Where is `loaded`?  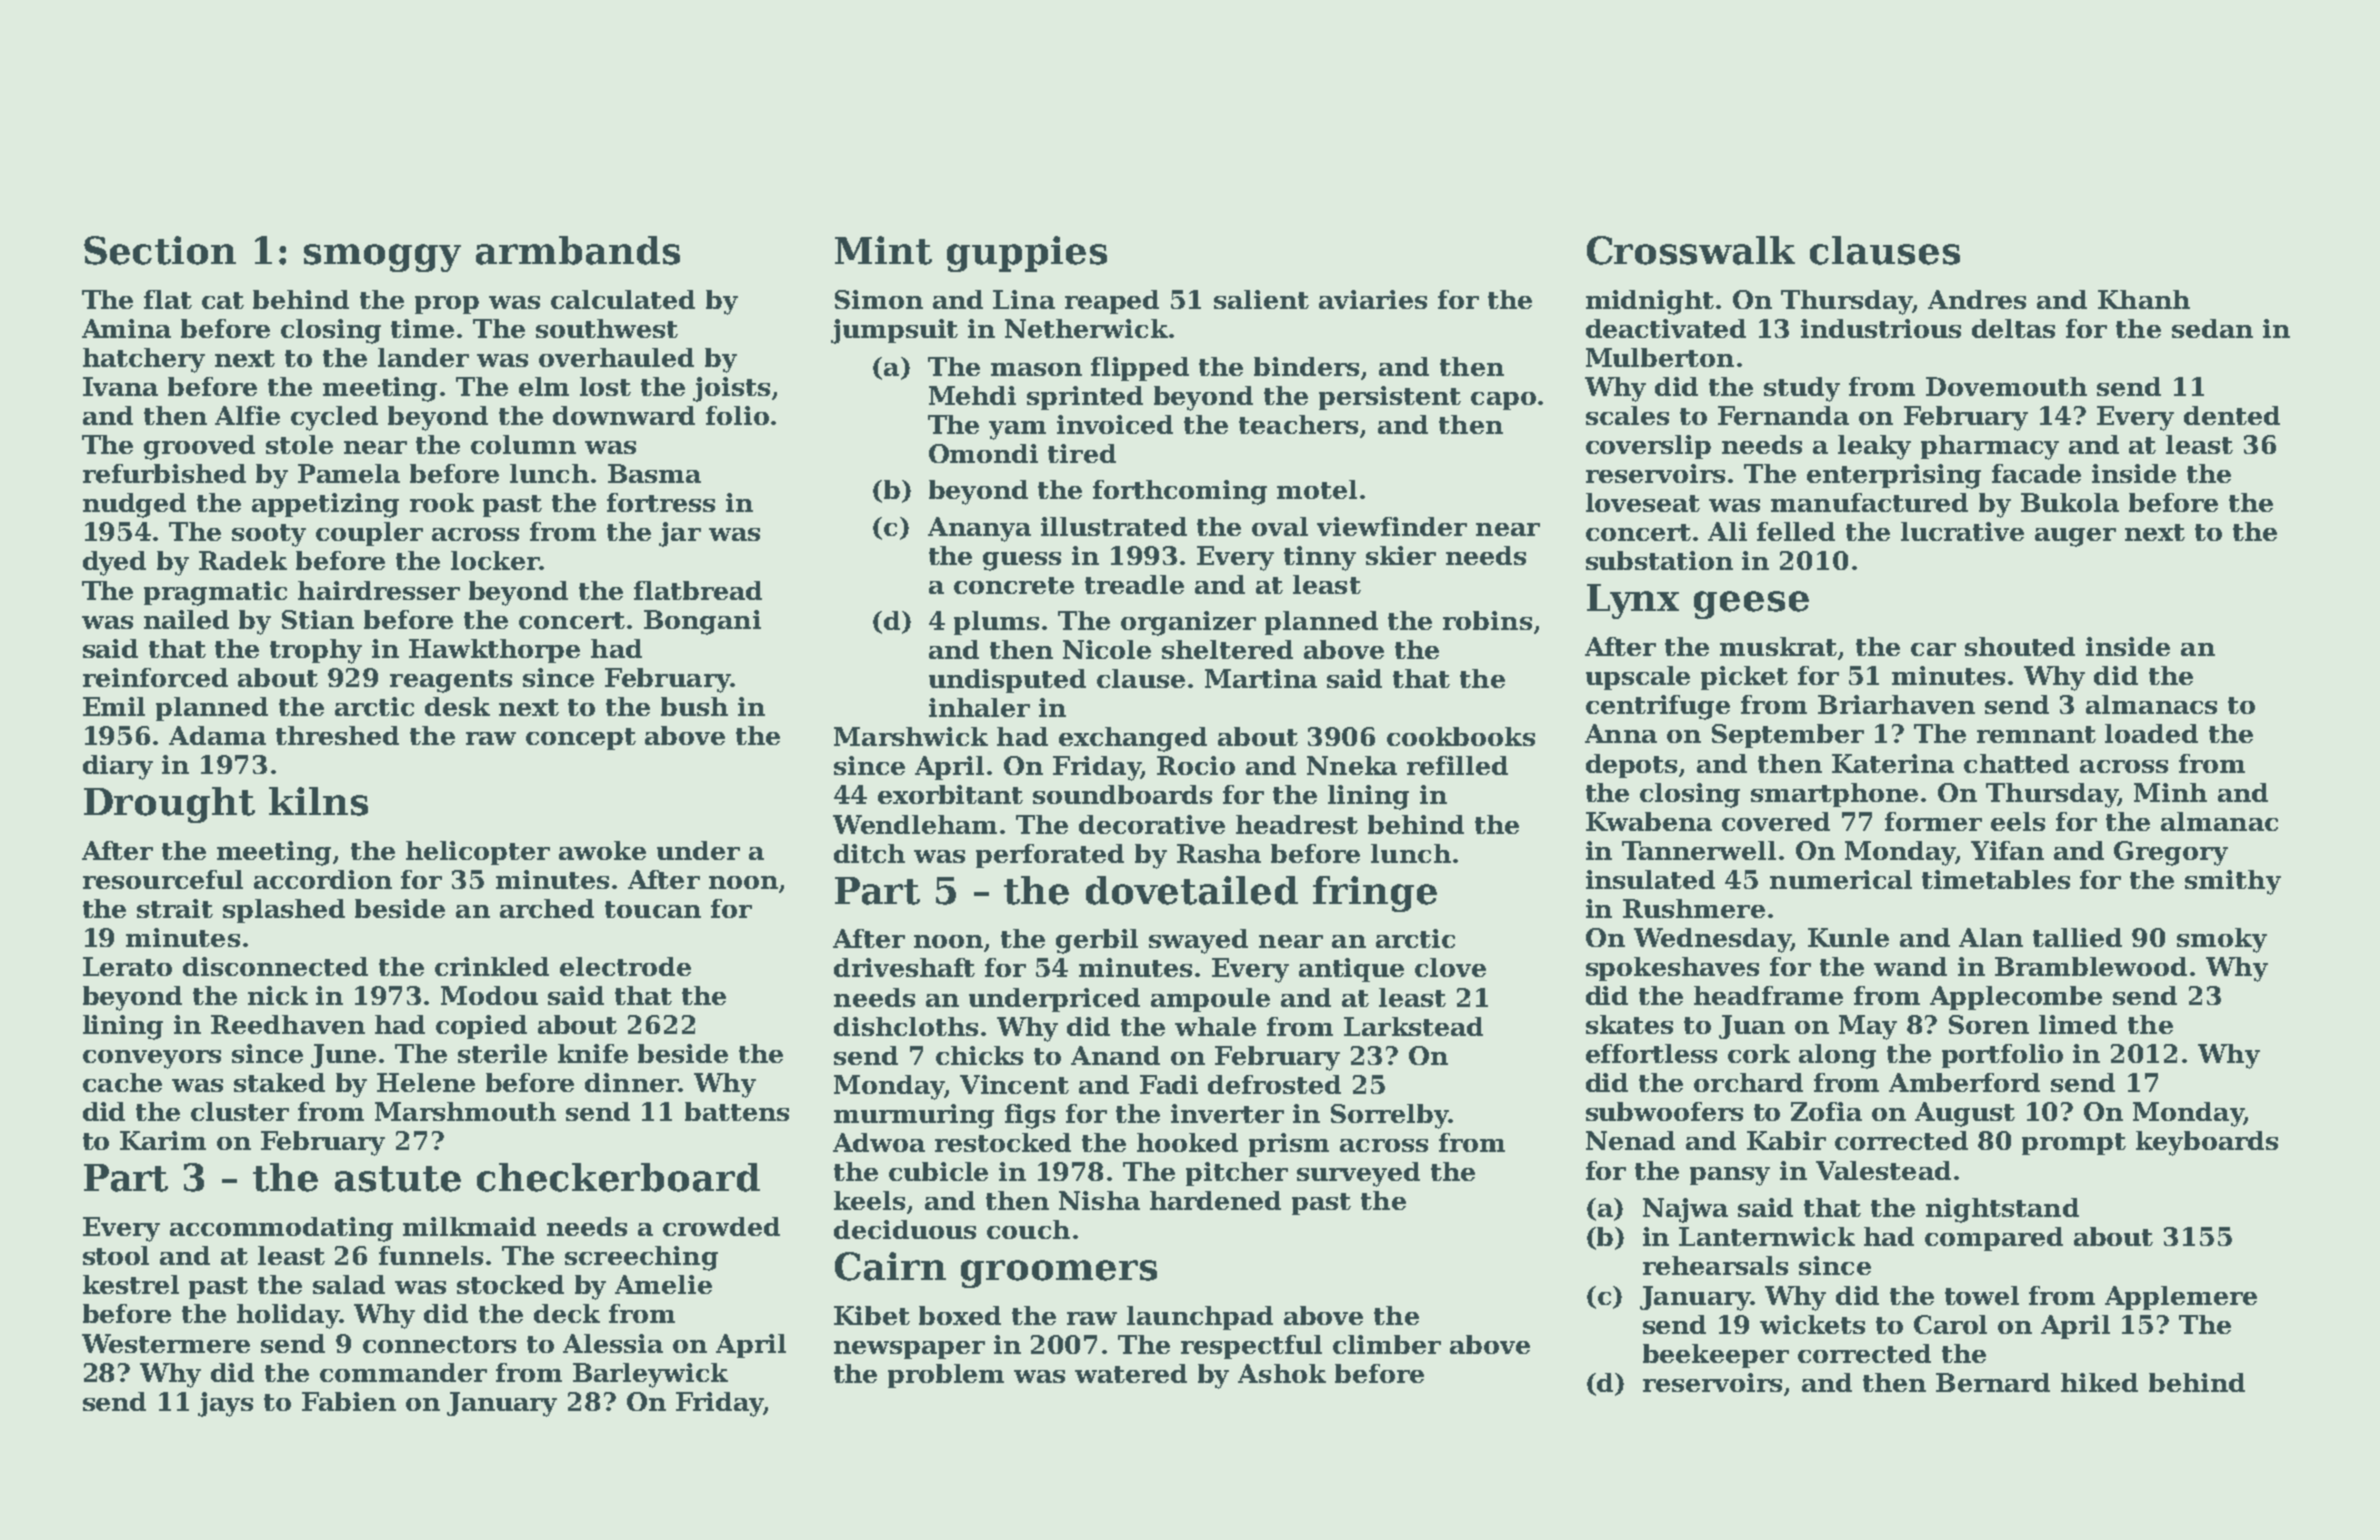
loaded is located at coordinates (2151, 733).
